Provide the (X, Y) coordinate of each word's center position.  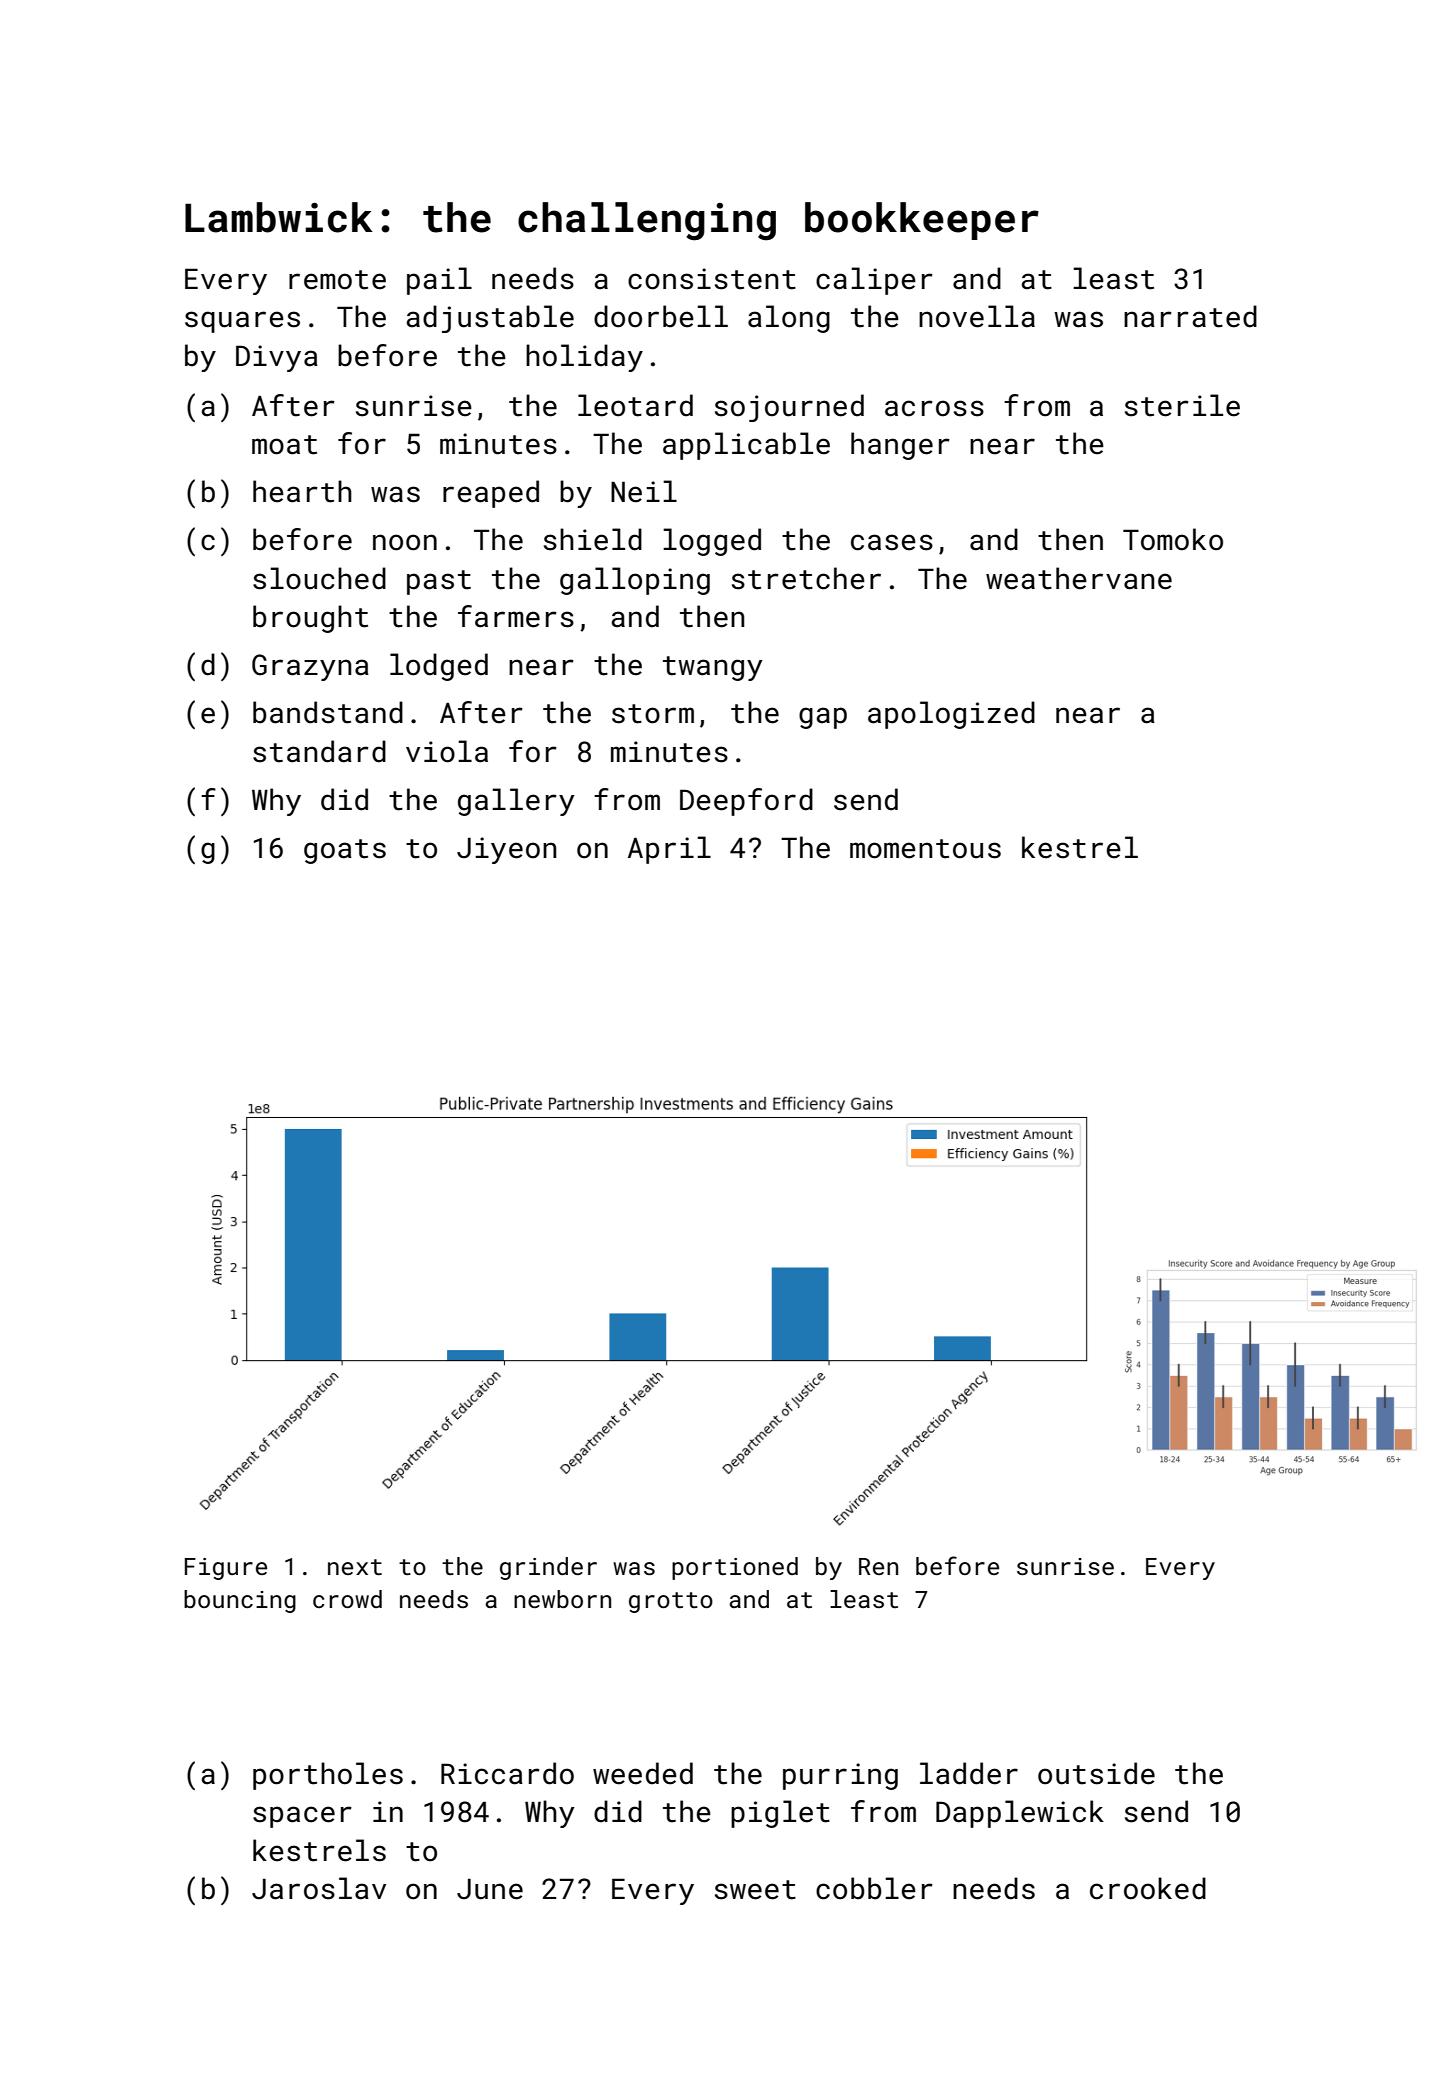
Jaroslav (319, 1888)
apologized (951, 715)
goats (345, 851)
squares (242, 322)
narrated (1190, 316)
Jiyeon (506, 850)
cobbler (874, 1888)
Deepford (746, 802)
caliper (874, 281)
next (355, 1567)
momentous (925, 849)
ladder (969, 1773)
